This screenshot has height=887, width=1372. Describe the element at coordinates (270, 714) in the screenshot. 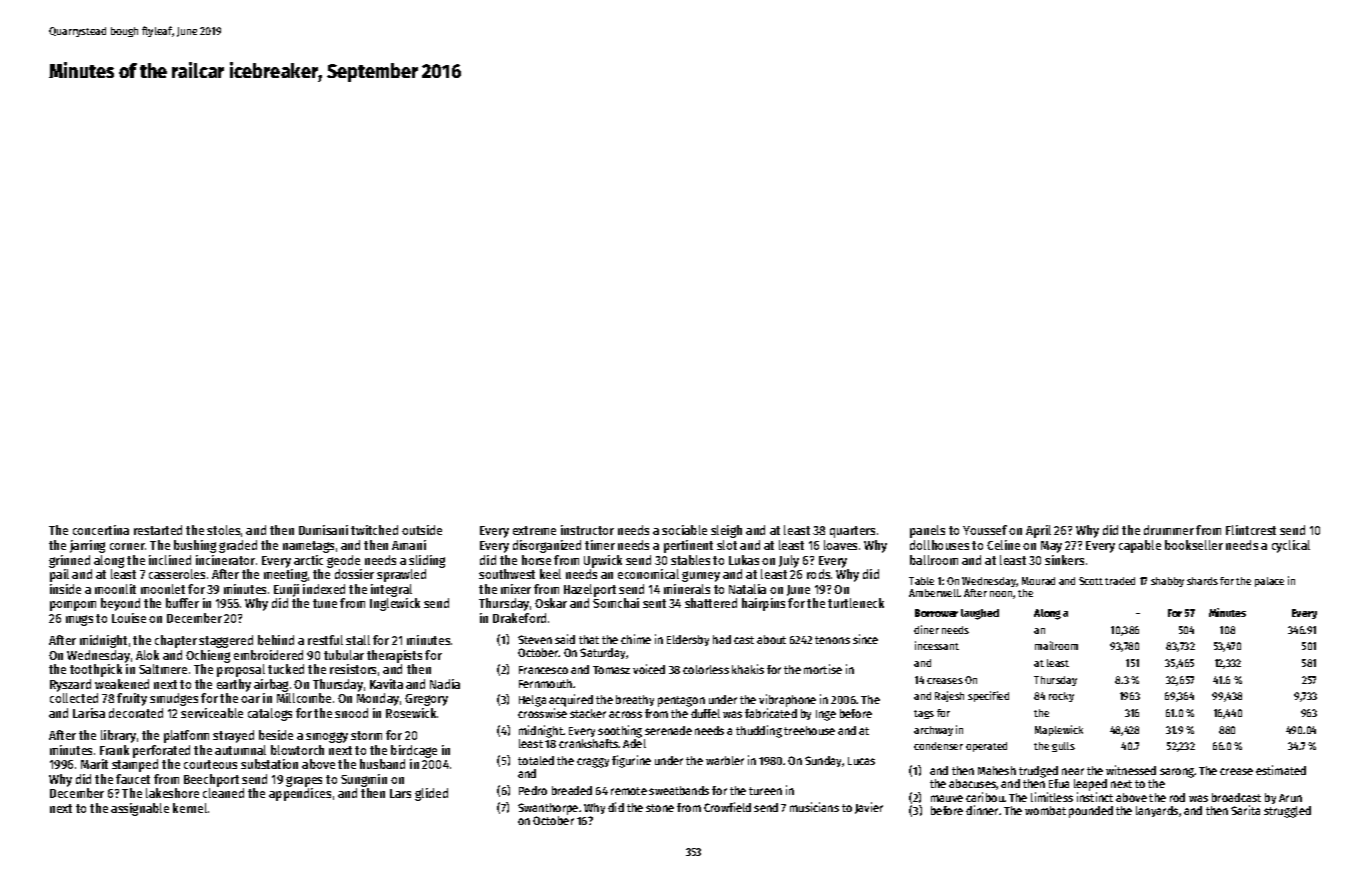

I see `catalogs` at that location.
